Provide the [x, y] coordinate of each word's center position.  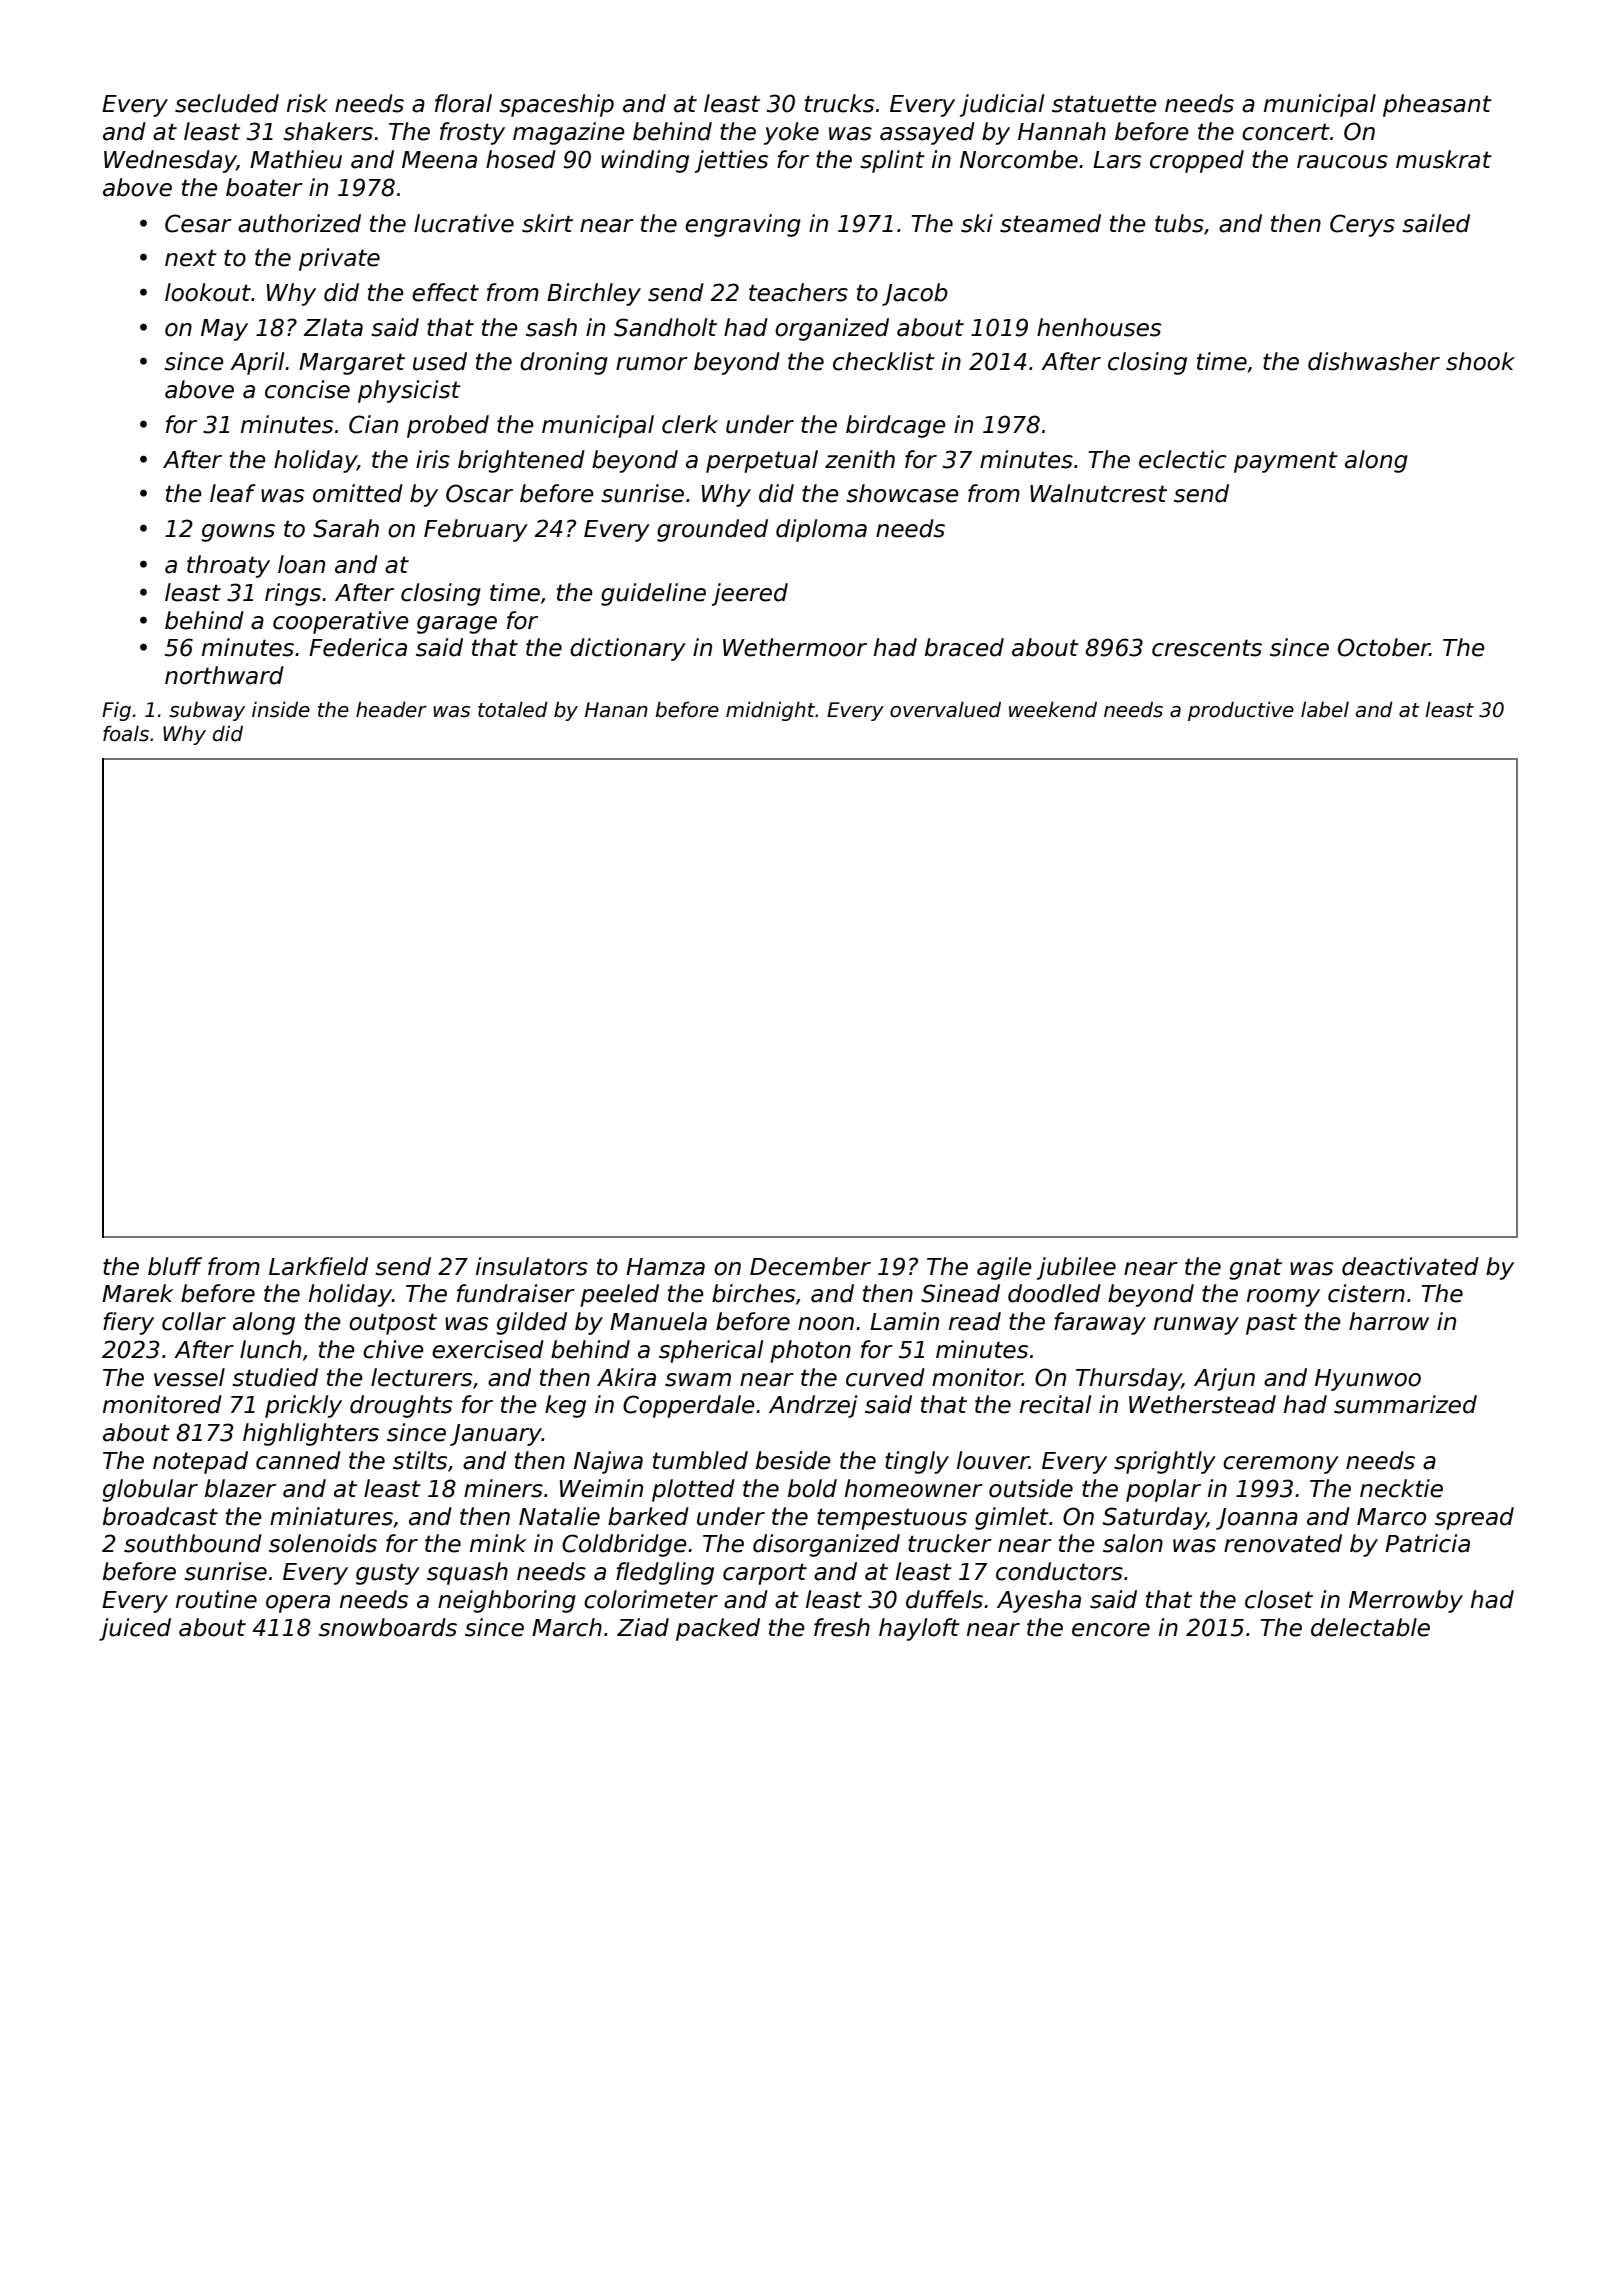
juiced [135, 1629]
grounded [712, 530]
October [1384, 647]
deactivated [1410, 1266]
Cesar [198, 223]
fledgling [665, 1573]
